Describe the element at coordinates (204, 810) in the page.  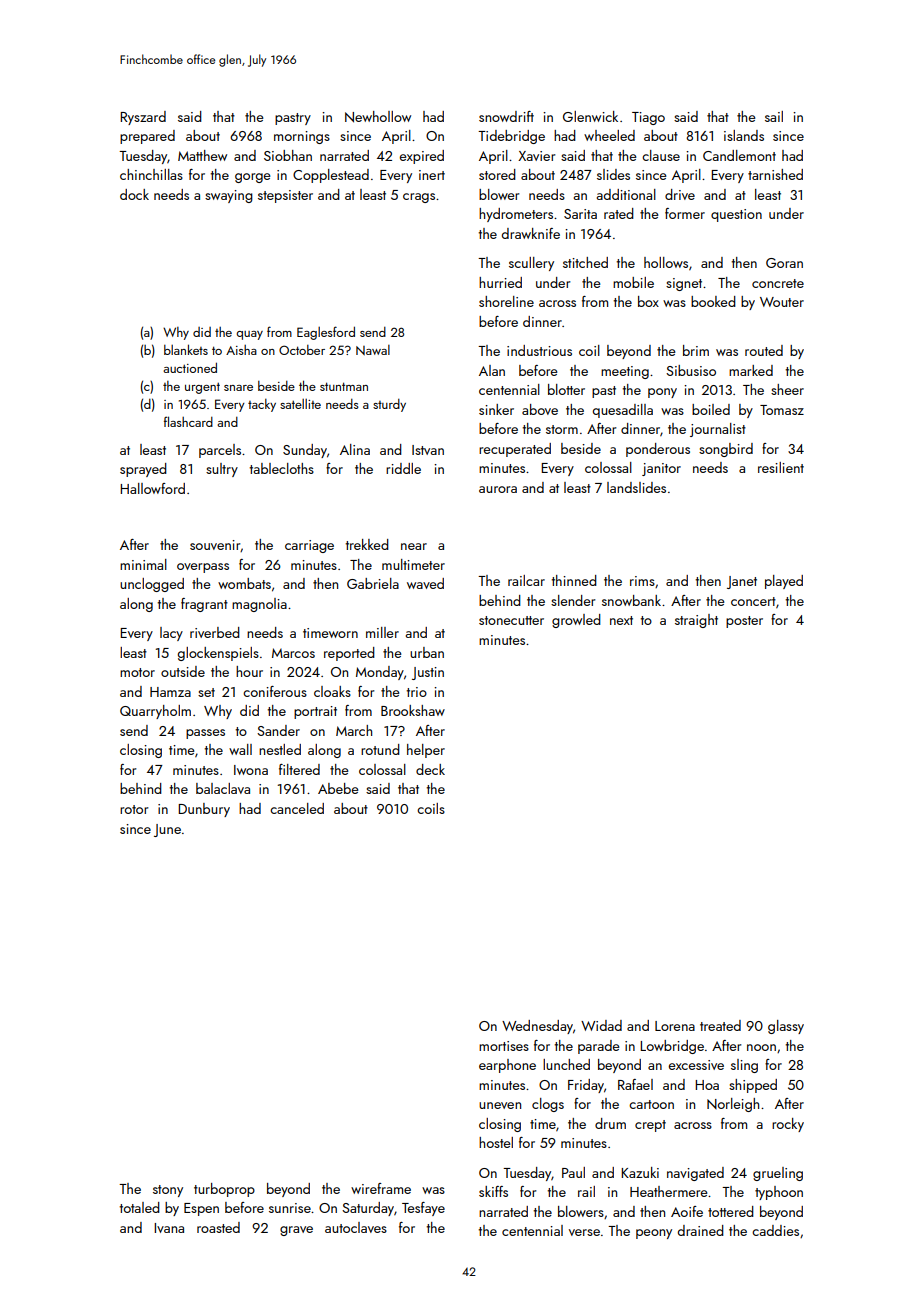
I see `Dunbury` at that location.
